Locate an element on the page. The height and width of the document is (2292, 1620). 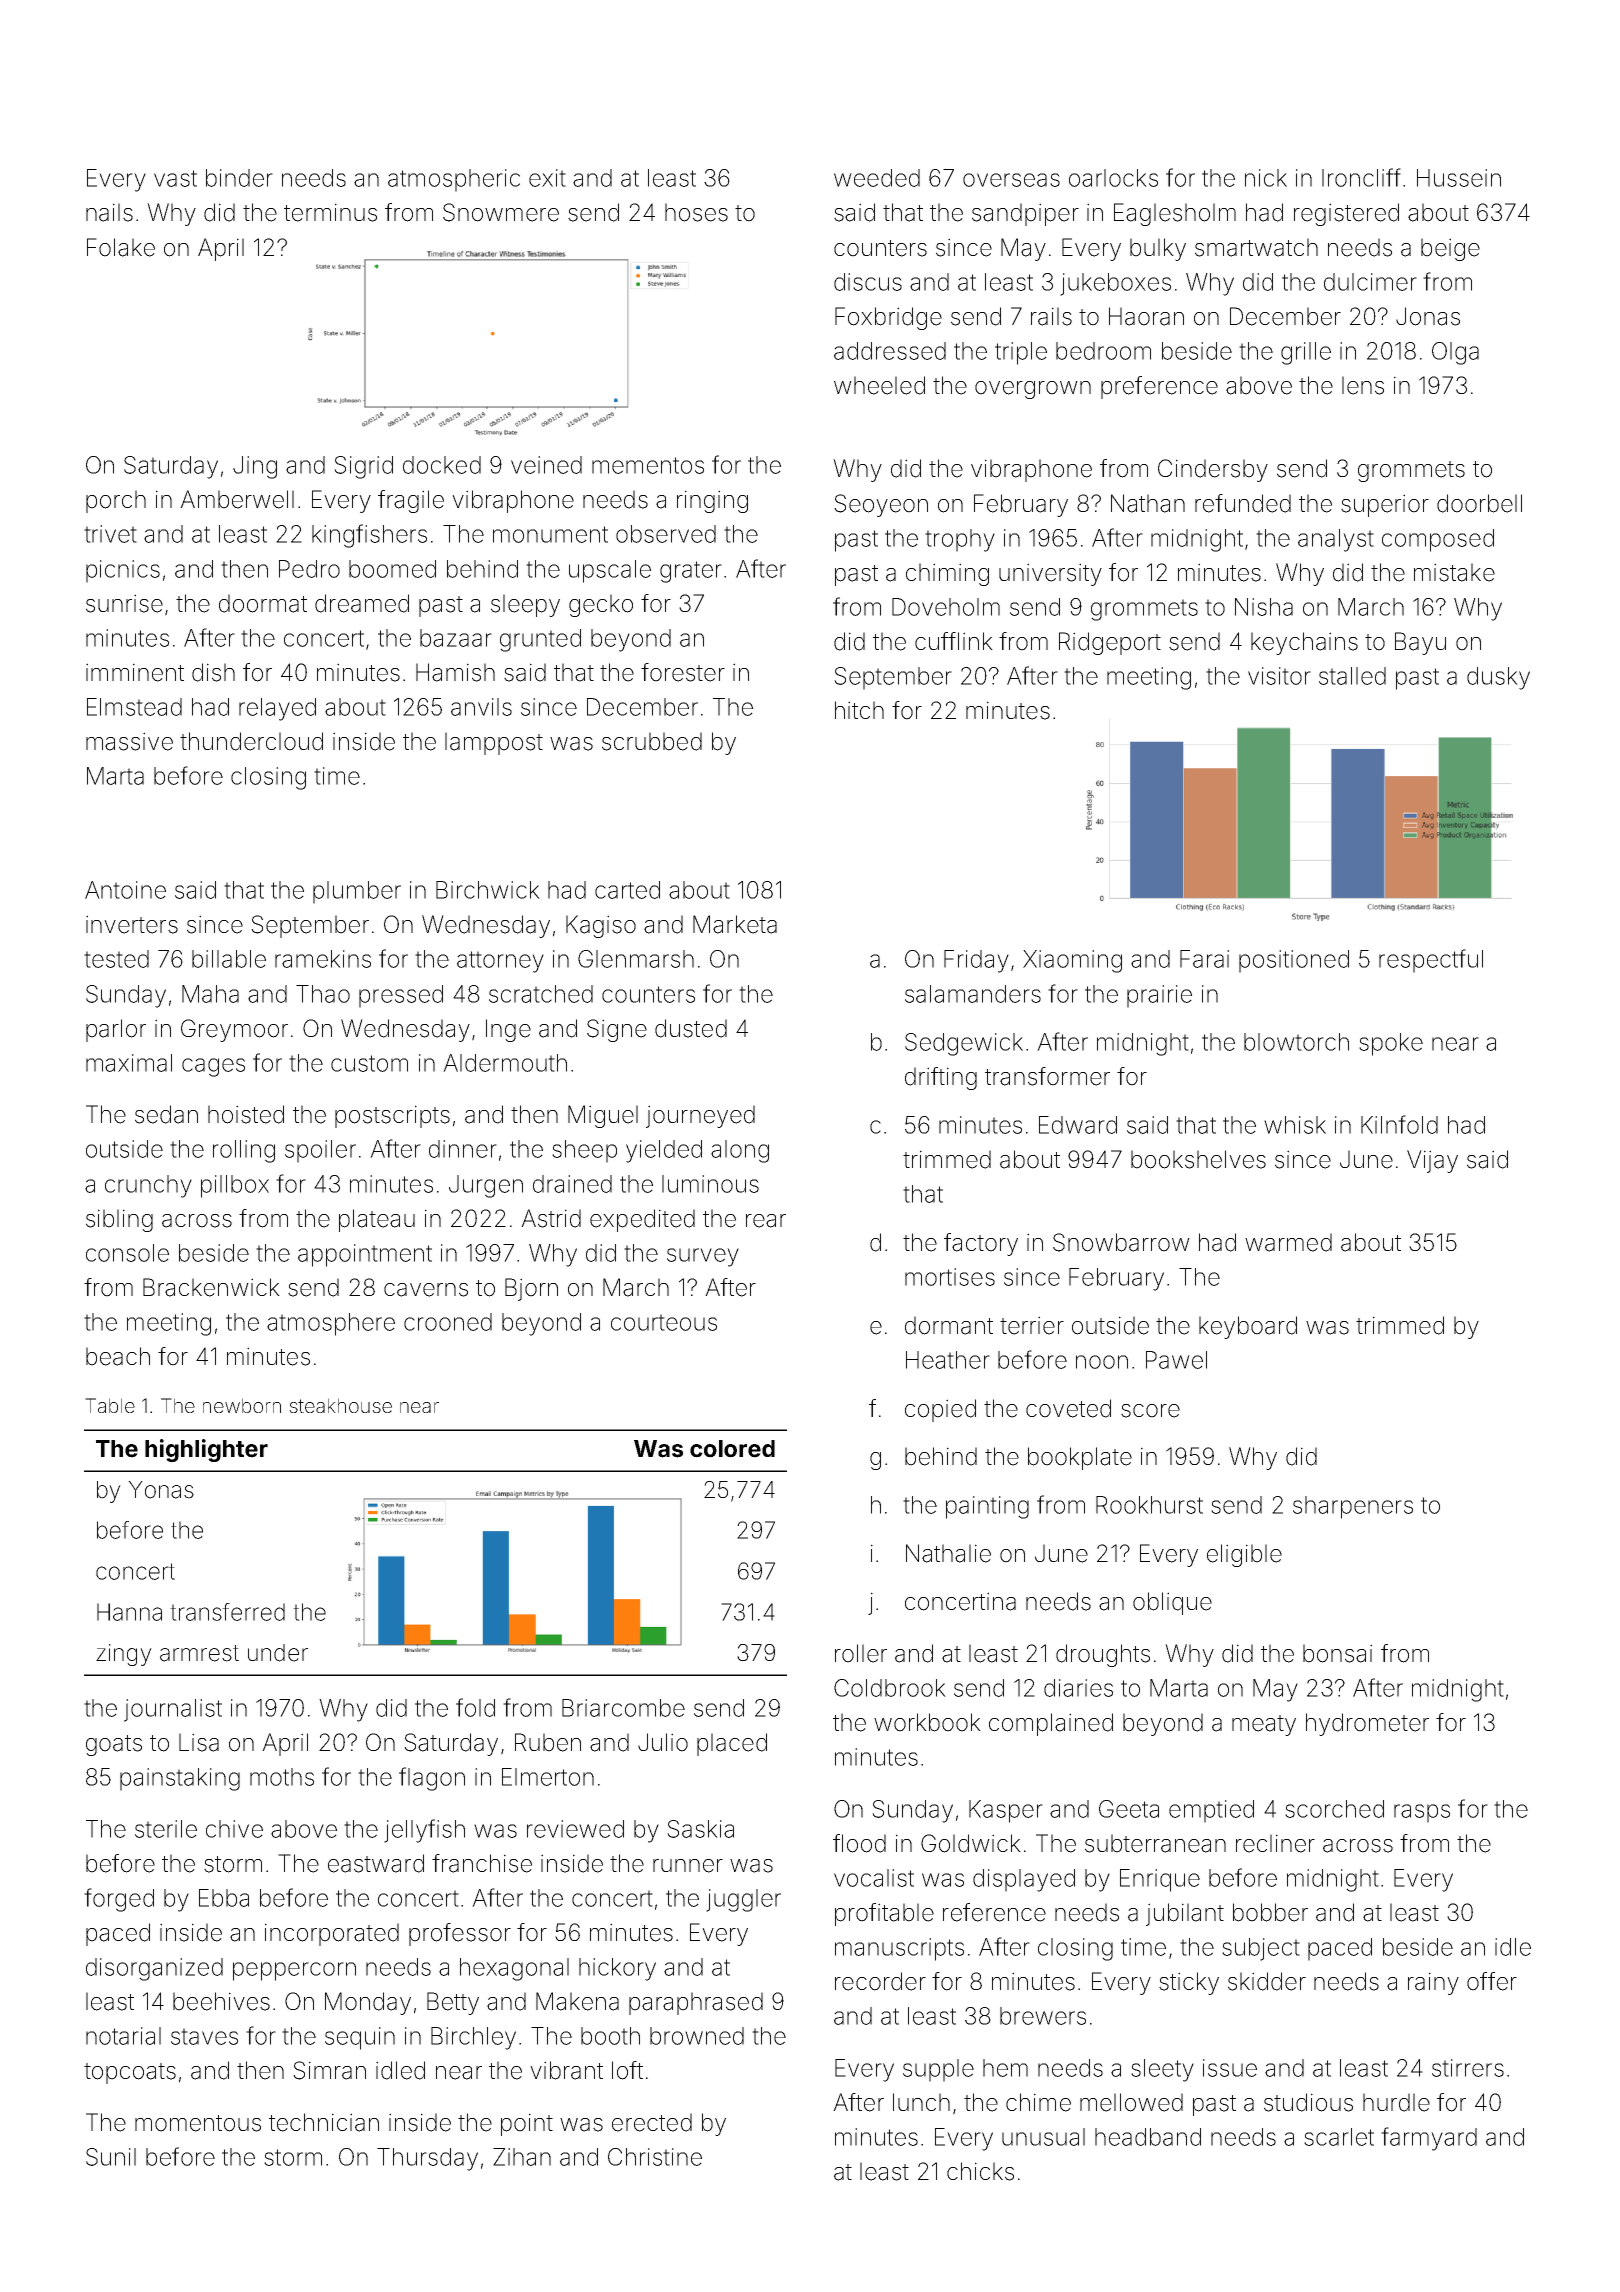
Vijay is located at coordinates (1432, 1161).
